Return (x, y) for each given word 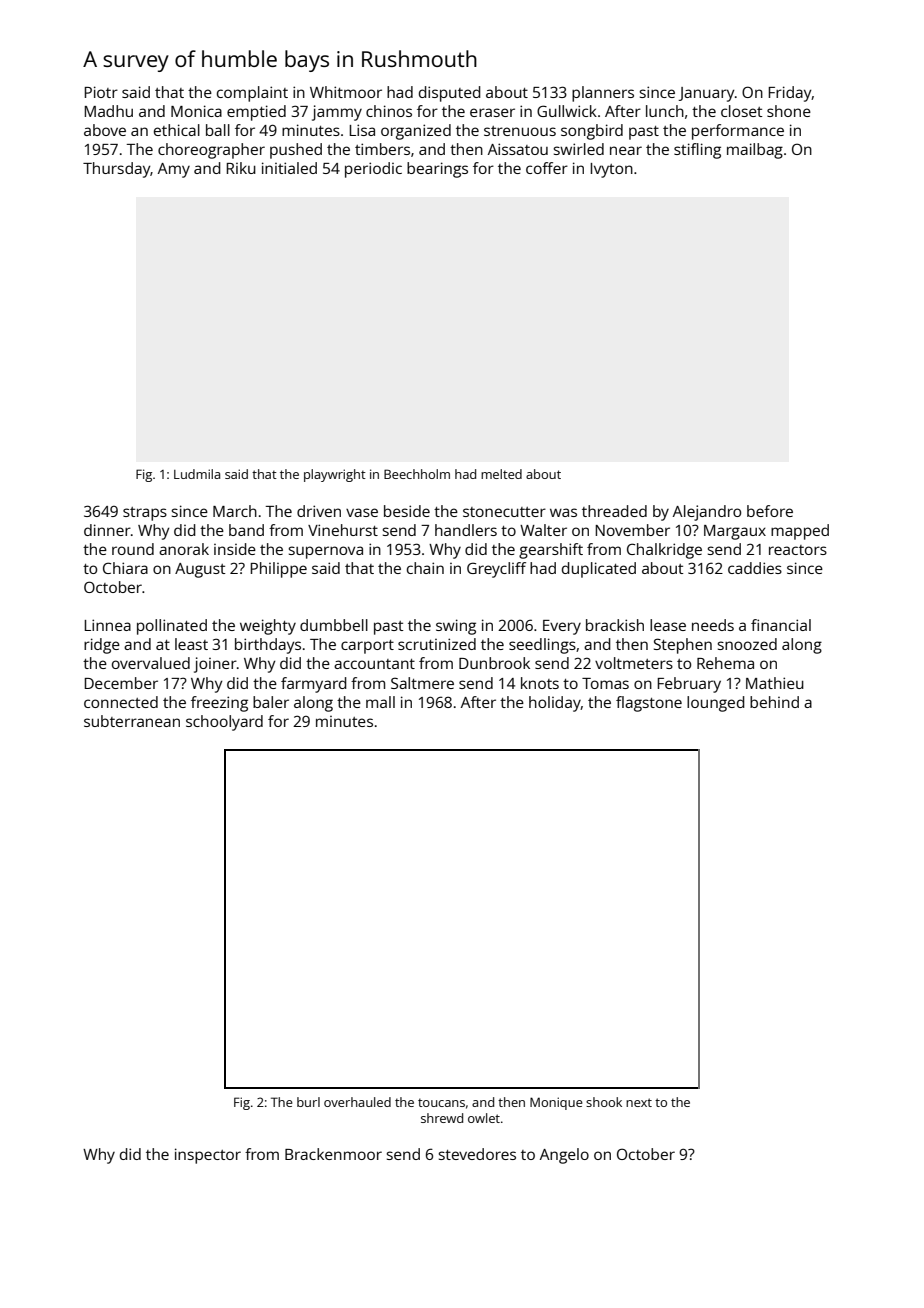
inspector (208, 1156)
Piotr (101, 92)
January (706, 94)
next (639, 1102)
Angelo (564, 1156)
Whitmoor (346, 92)
